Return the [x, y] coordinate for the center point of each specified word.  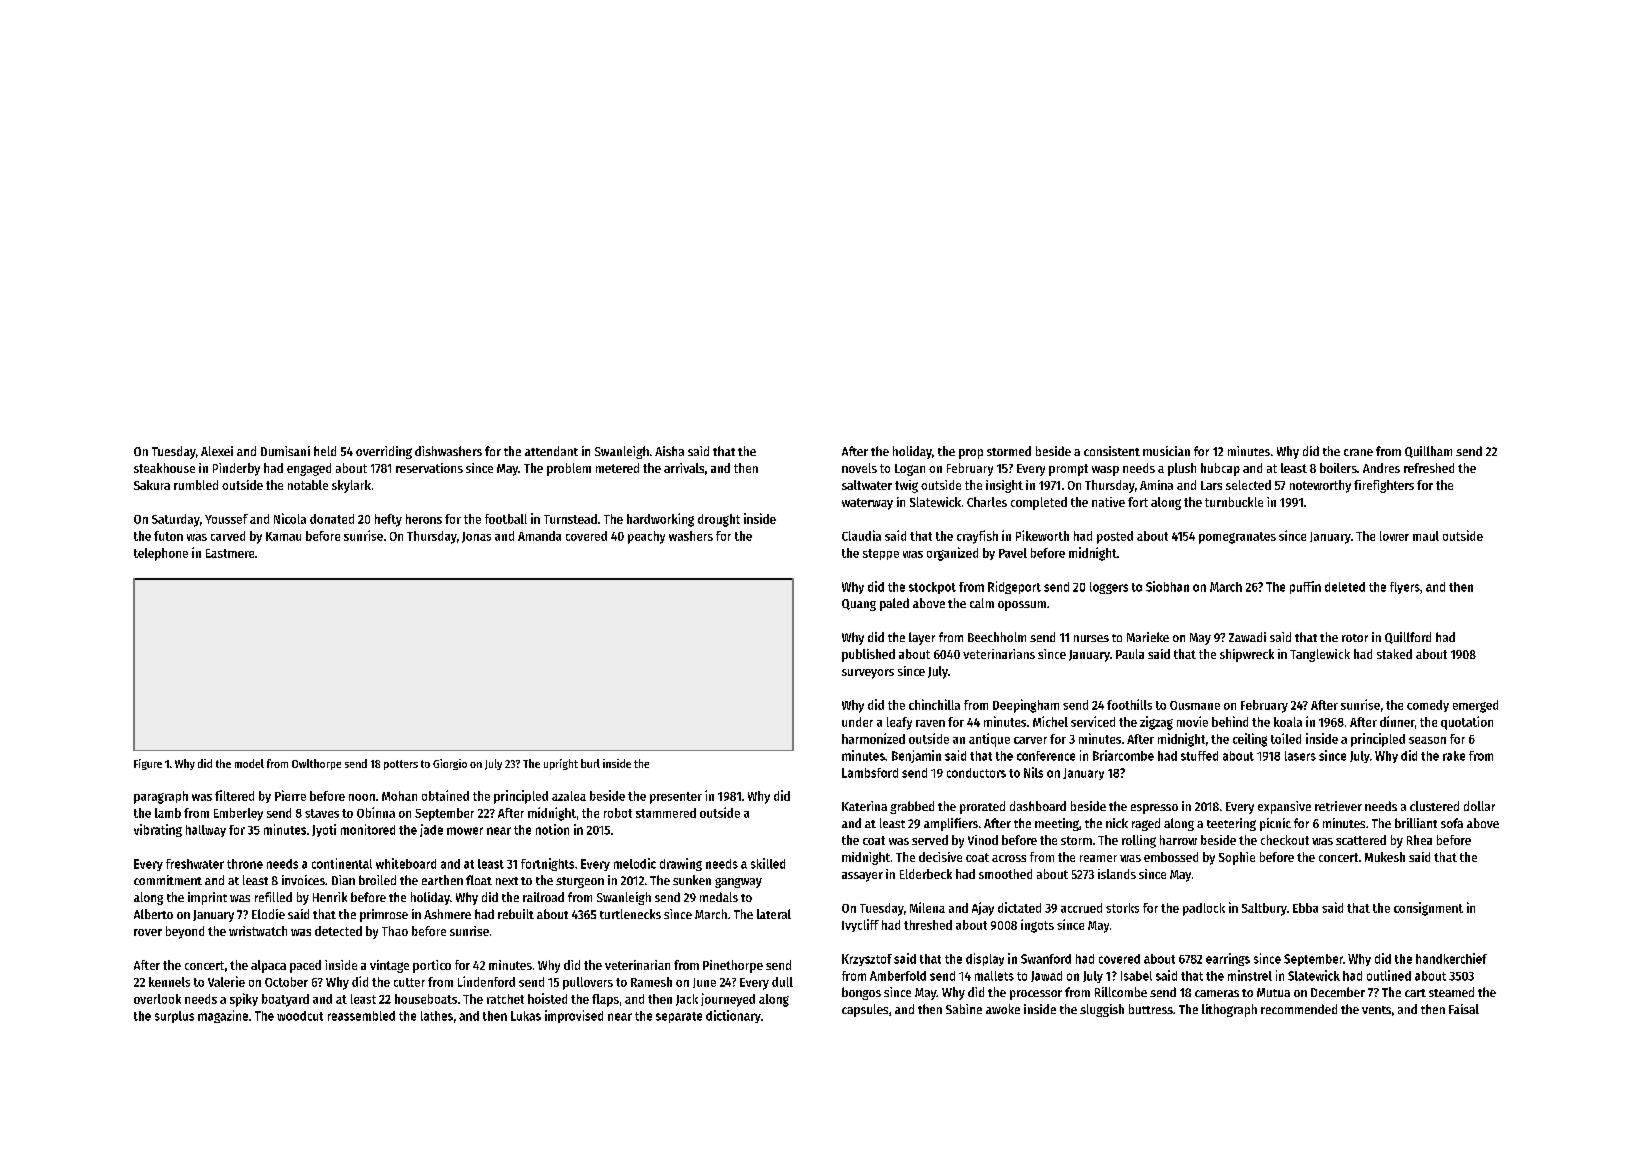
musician [1166, 451]
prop [971, 454]
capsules [865, 1010]
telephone [161, 554]
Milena [927, 907]
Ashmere [447, 914]
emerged [1475, 706]
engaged [309, 469]
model [249, 763]
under [857, 722]
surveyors [868, 674]
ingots [1037, 926]
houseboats [426, 999]
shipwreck [1247, 655]
